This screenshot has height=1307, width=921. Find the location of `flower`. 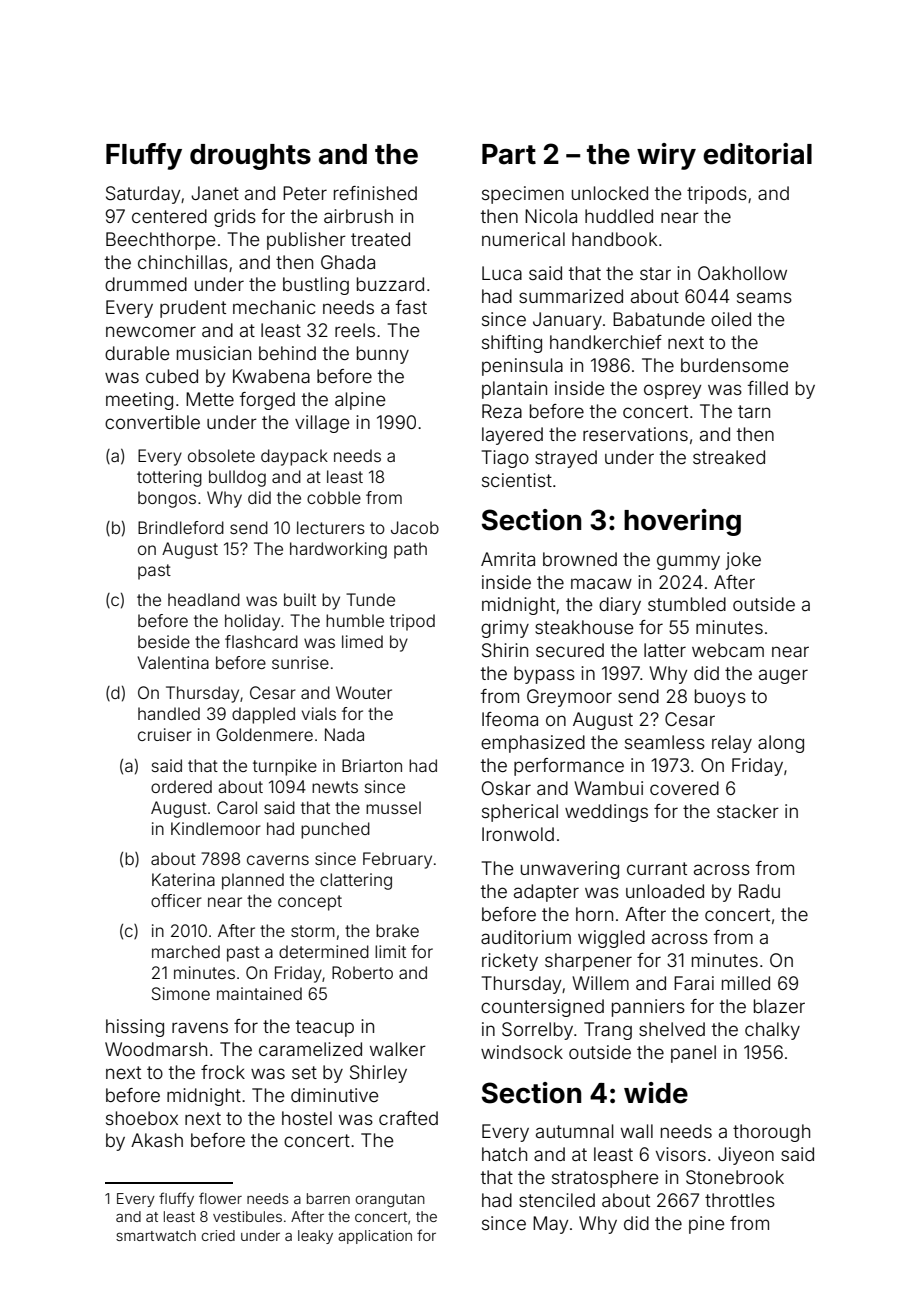

flower is located at coordinates (220, 1198).
